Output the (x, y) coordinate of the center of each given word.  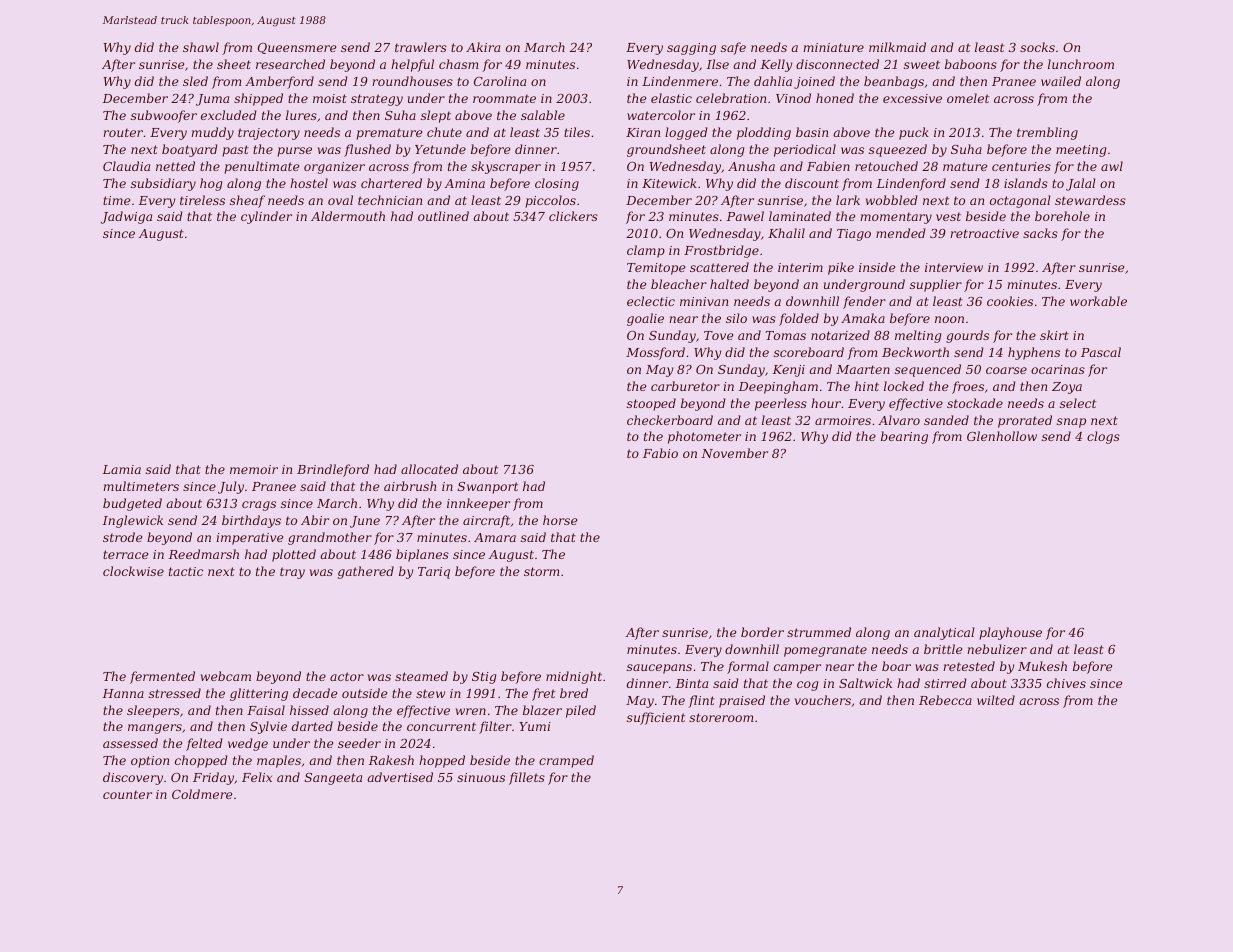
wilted (996, 700)
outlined (443, 216)
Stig (484, 678)
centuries (1021, 166)
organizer (334, 168)
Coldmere (202, 794)
